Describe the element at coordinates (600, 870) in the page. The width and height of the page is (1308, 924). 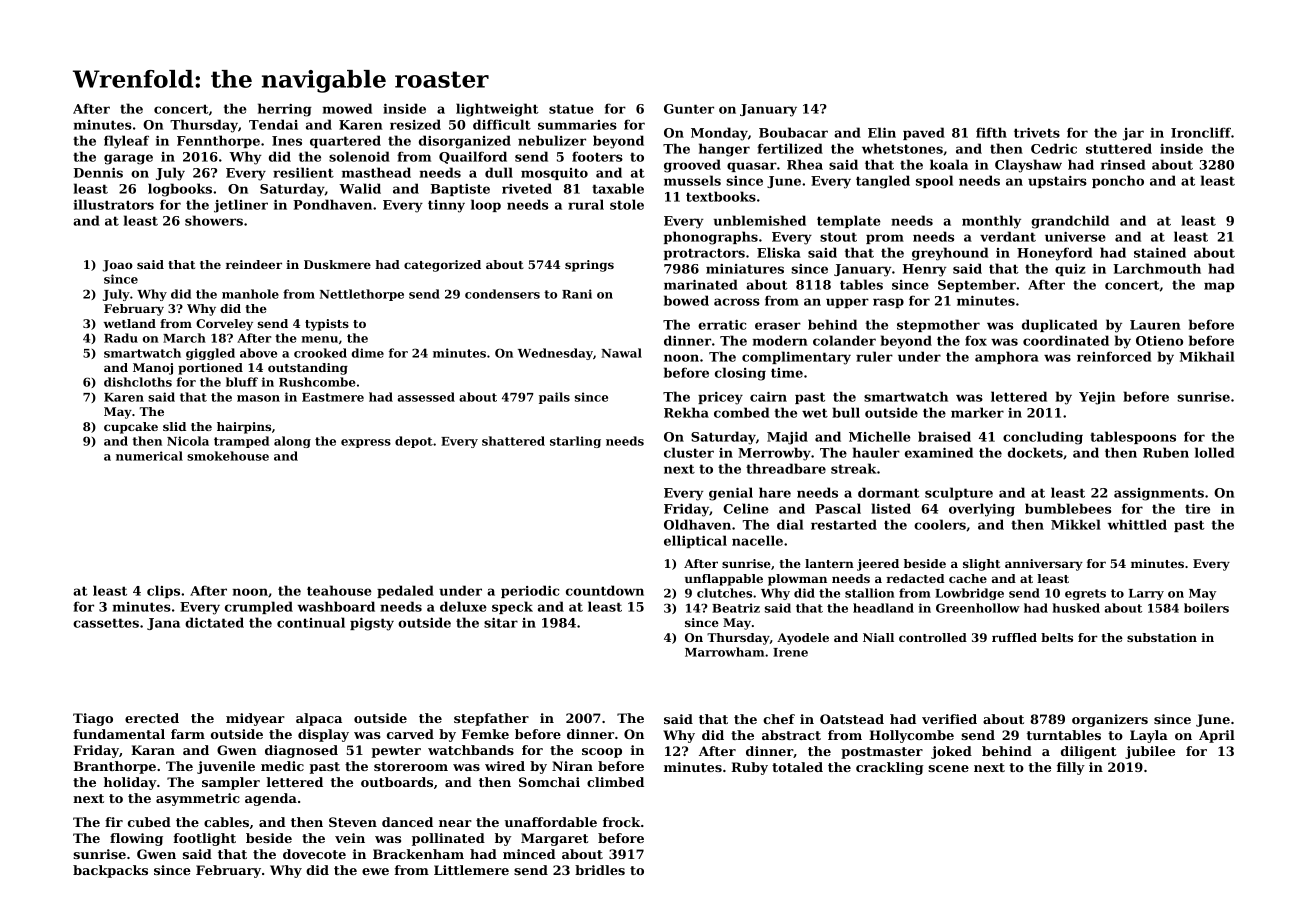
I see `bridles` at that location.
